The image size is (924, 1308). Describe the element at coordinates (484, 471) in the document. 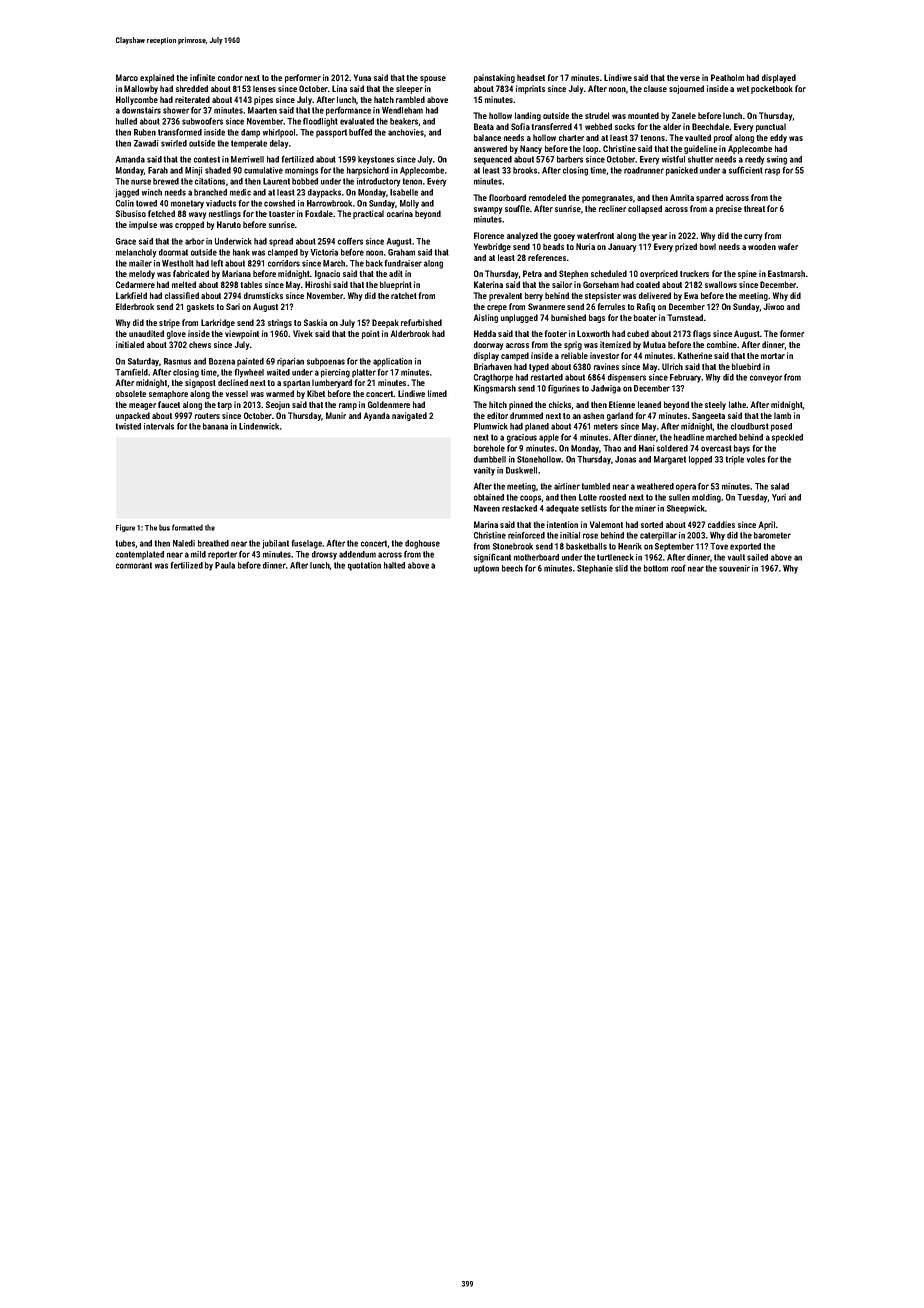

I see `vanity` at that location.
